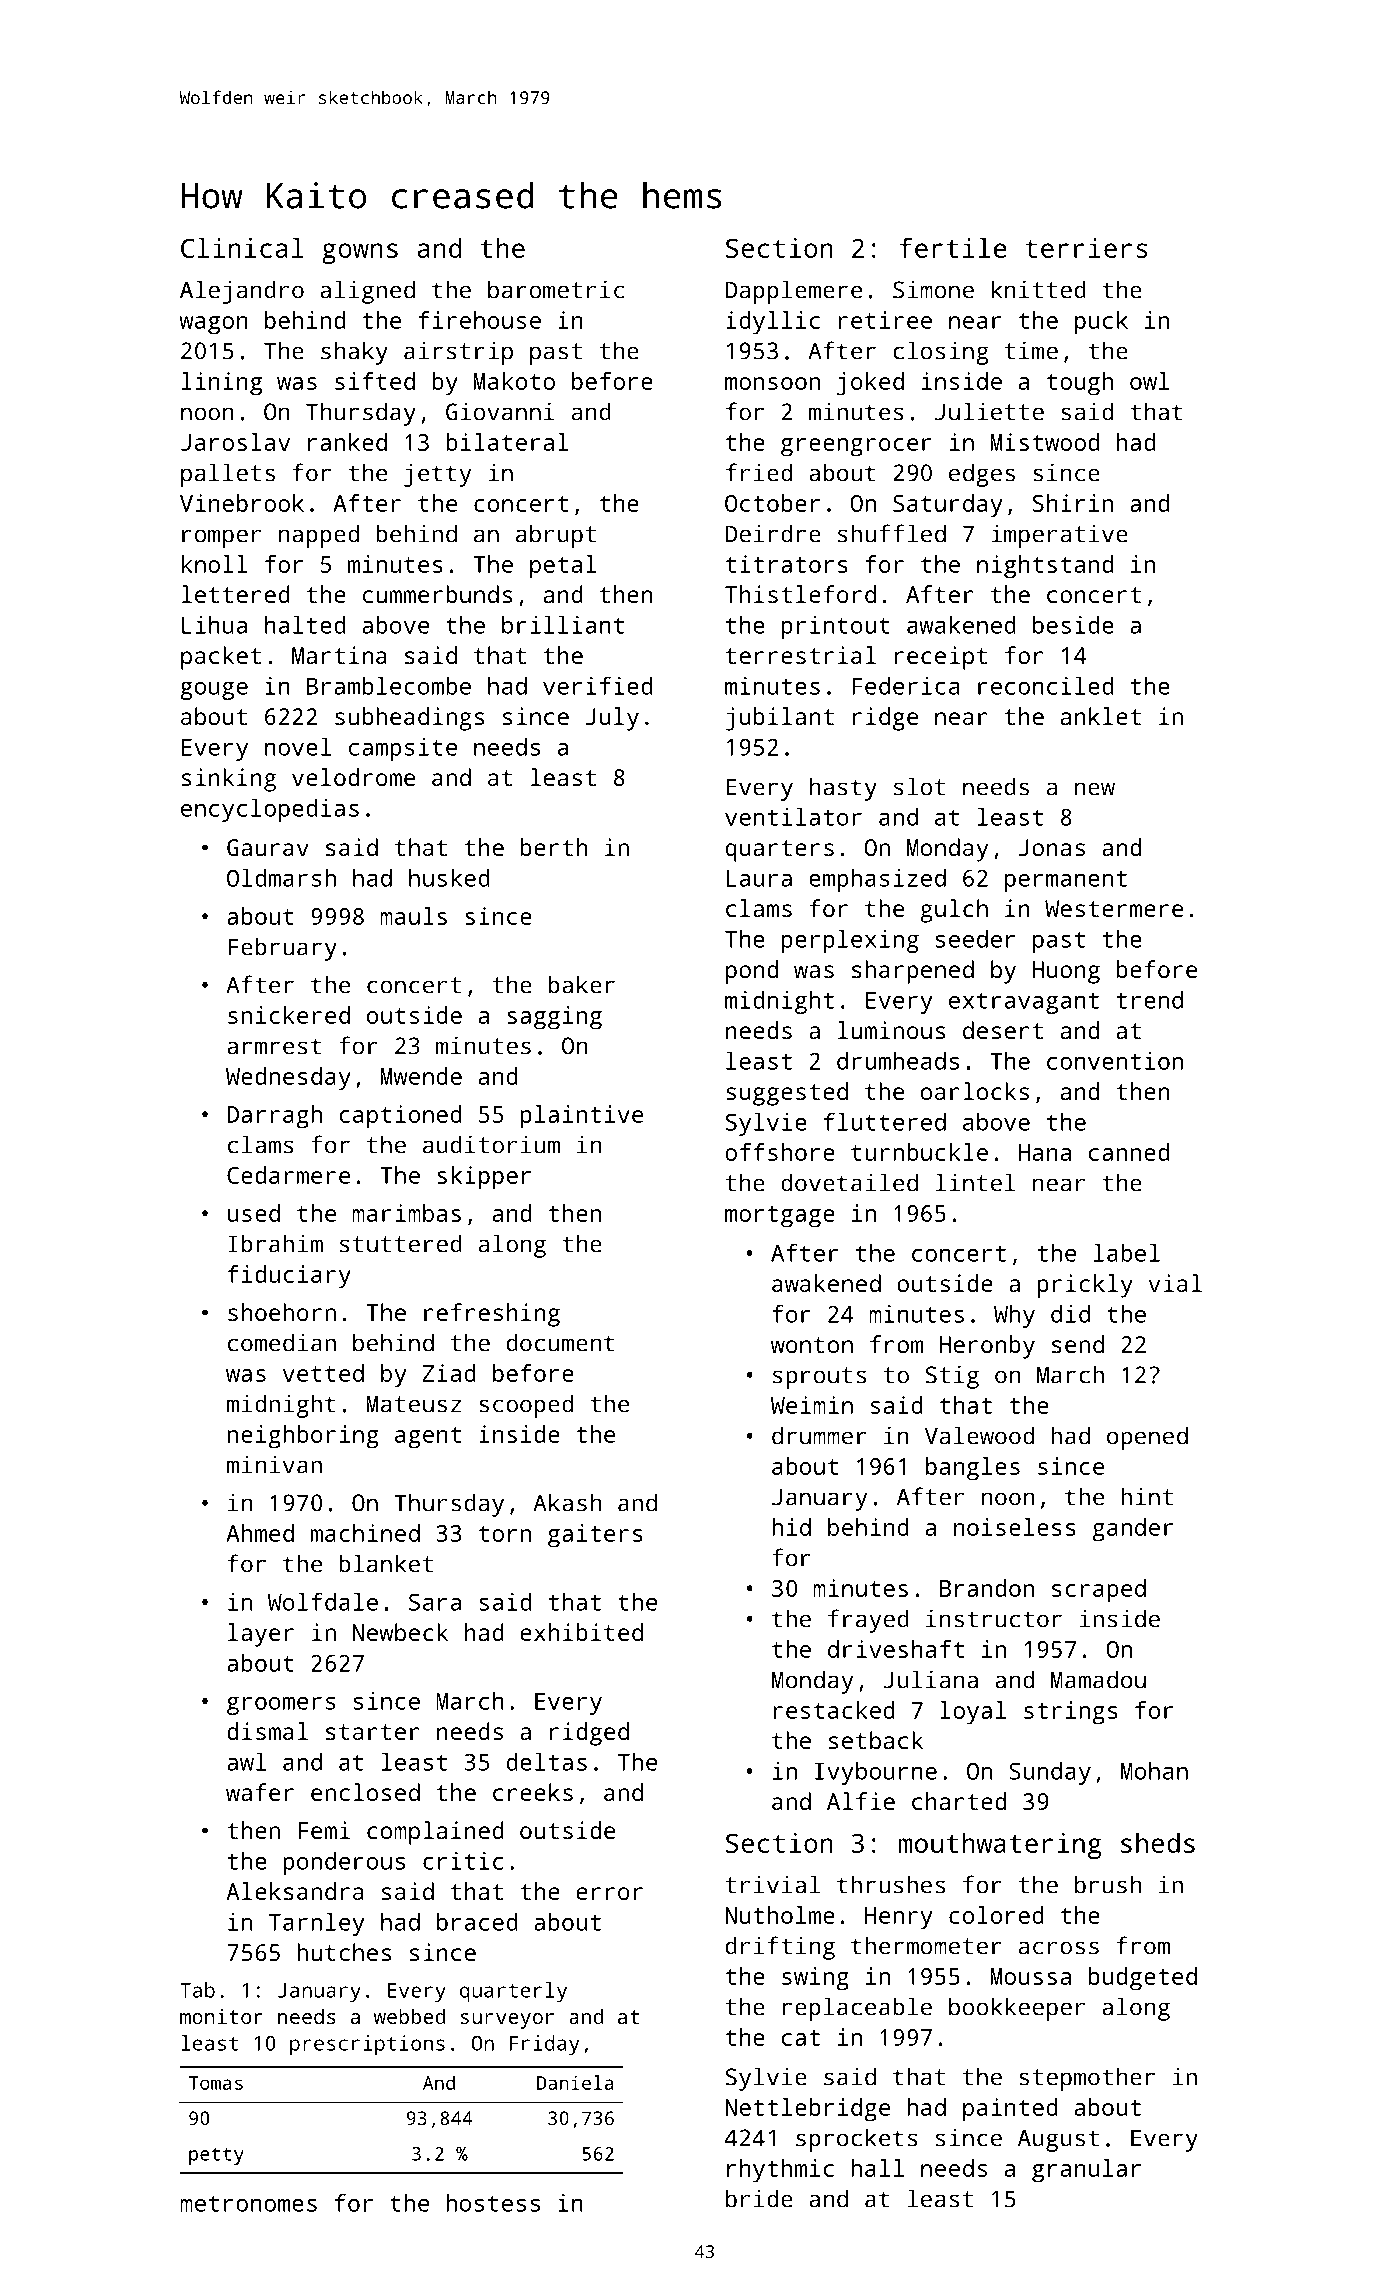  What do you see at coordinates (216, 2083) in the page?
I see `Tomas` at bounding box center [216, 2083].
